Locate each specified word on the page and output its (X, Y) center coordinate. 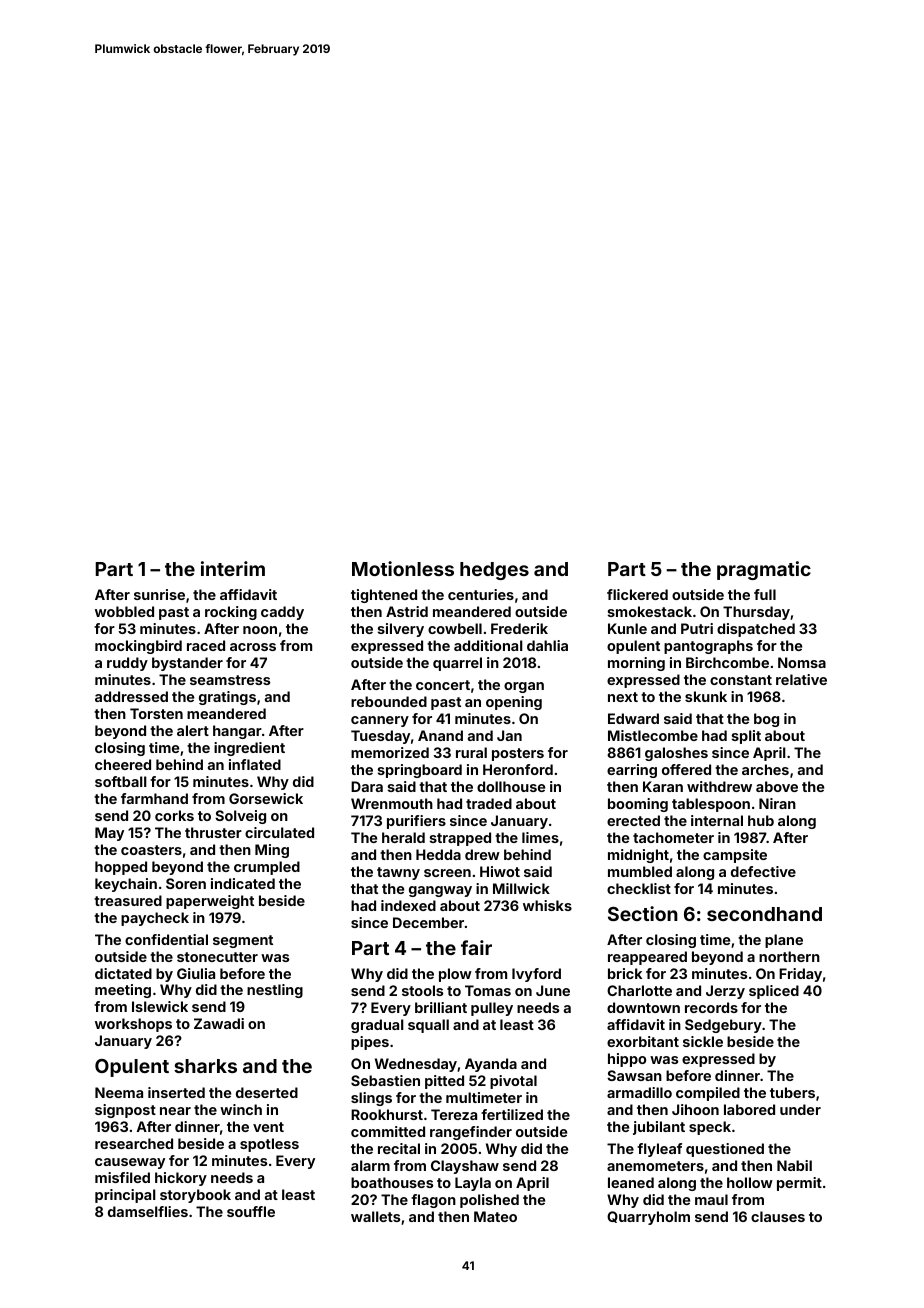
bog (766, 720)
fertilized (512, 1114)
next (623, 697)
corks (174, 815)
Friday (800, 975)
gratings (227, 698)
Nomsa (802, 662)
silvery (401, 630)
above (777, 786)
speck (710, 1128)
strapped (460, 839)
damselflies (148, 1211)
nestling (275, 991)
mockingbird (138, 647)
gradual (377, 1026)
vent (268, 1127)
